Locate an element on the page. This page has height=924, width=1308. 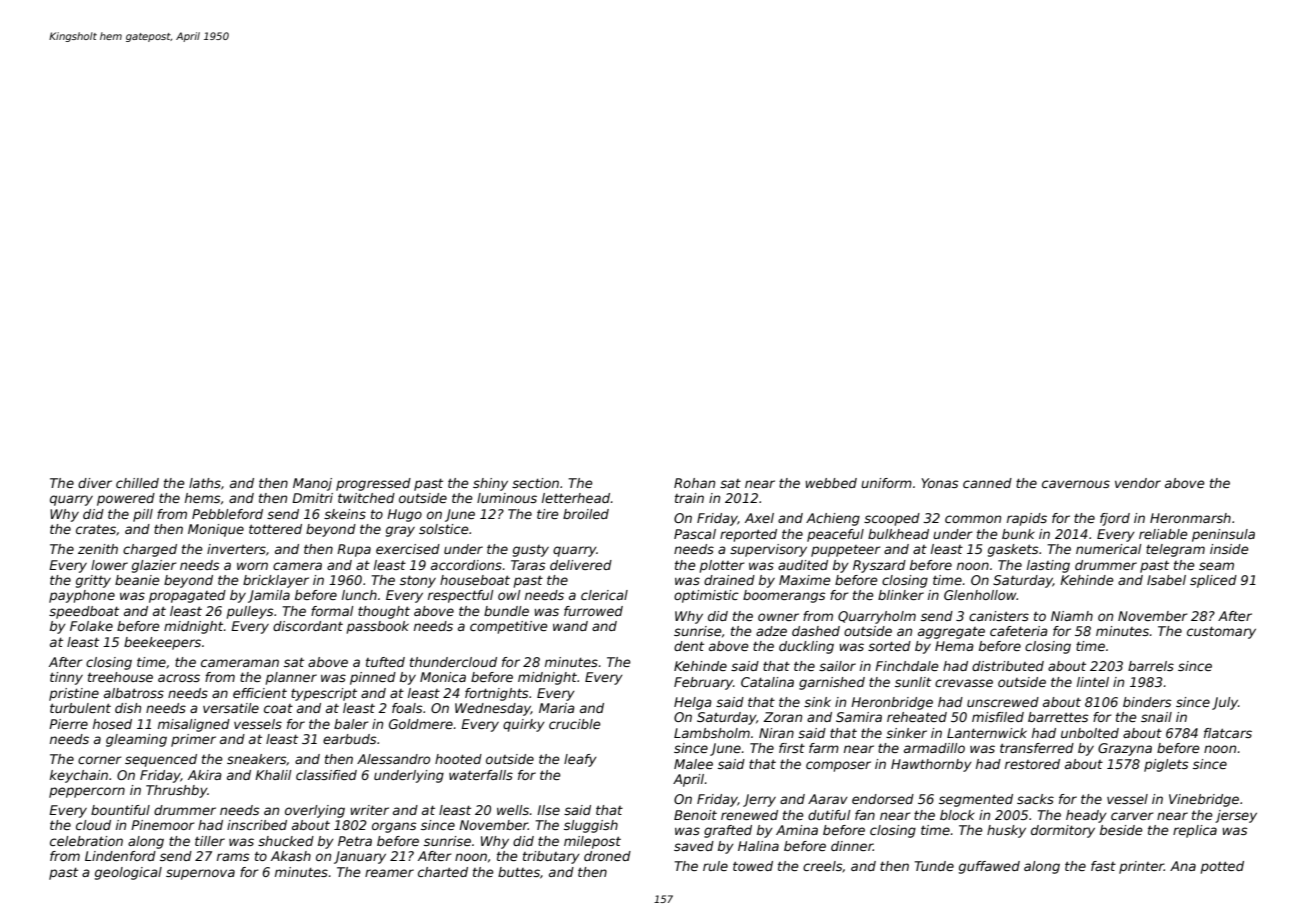
vendor is located at coordinates (1138, 483).
